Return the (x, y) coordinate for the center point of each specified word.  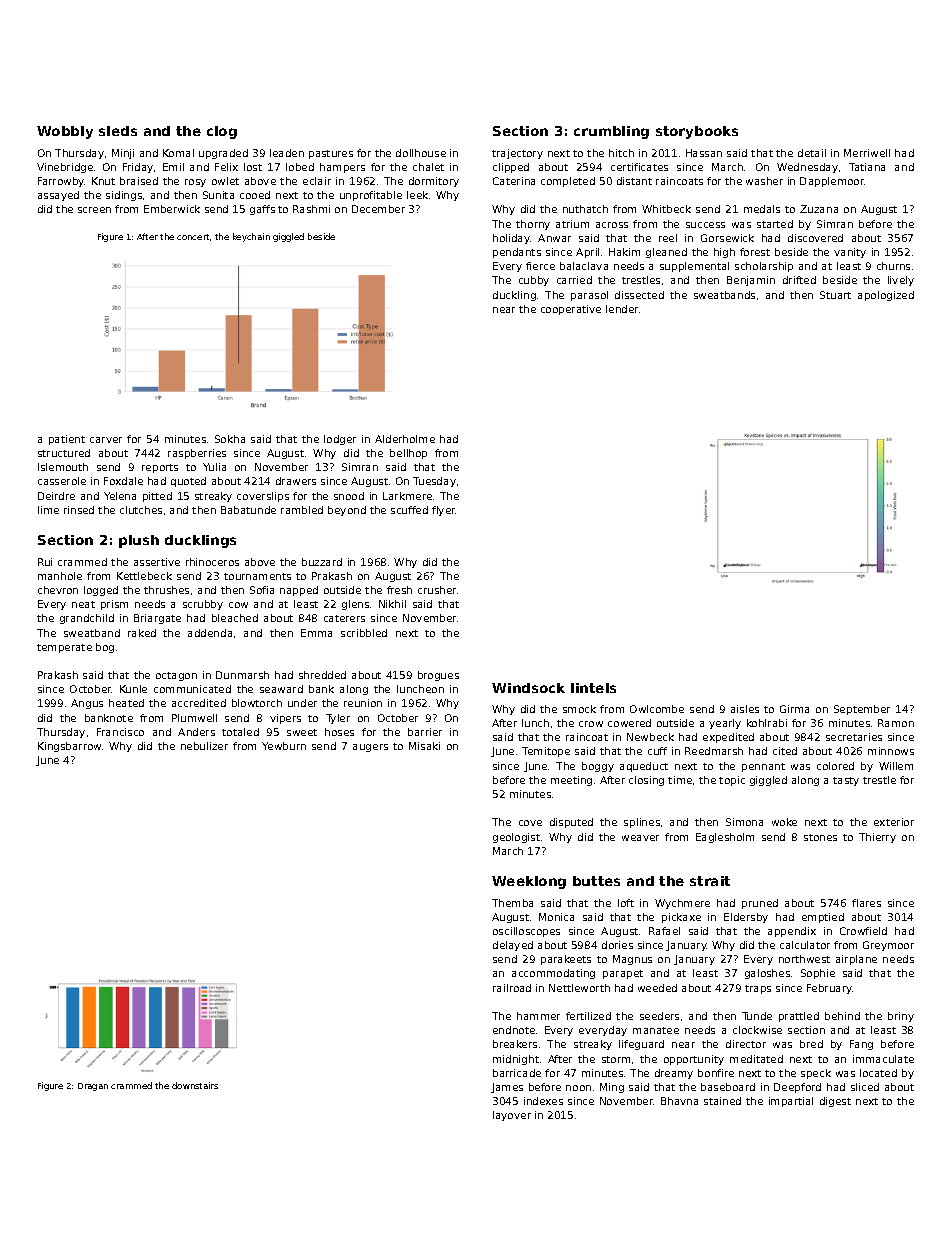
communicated (192, 689)
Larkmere (407, 496)
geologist (516, 838)
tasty (846, 781)
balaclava (584, 266)
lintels (593, 688)
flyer (444, 511)
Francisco (120, 732)
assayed (58, 196)
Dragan (93, 1087)
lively (901, 281)
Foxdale (123, 481)
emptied (823, 918)
